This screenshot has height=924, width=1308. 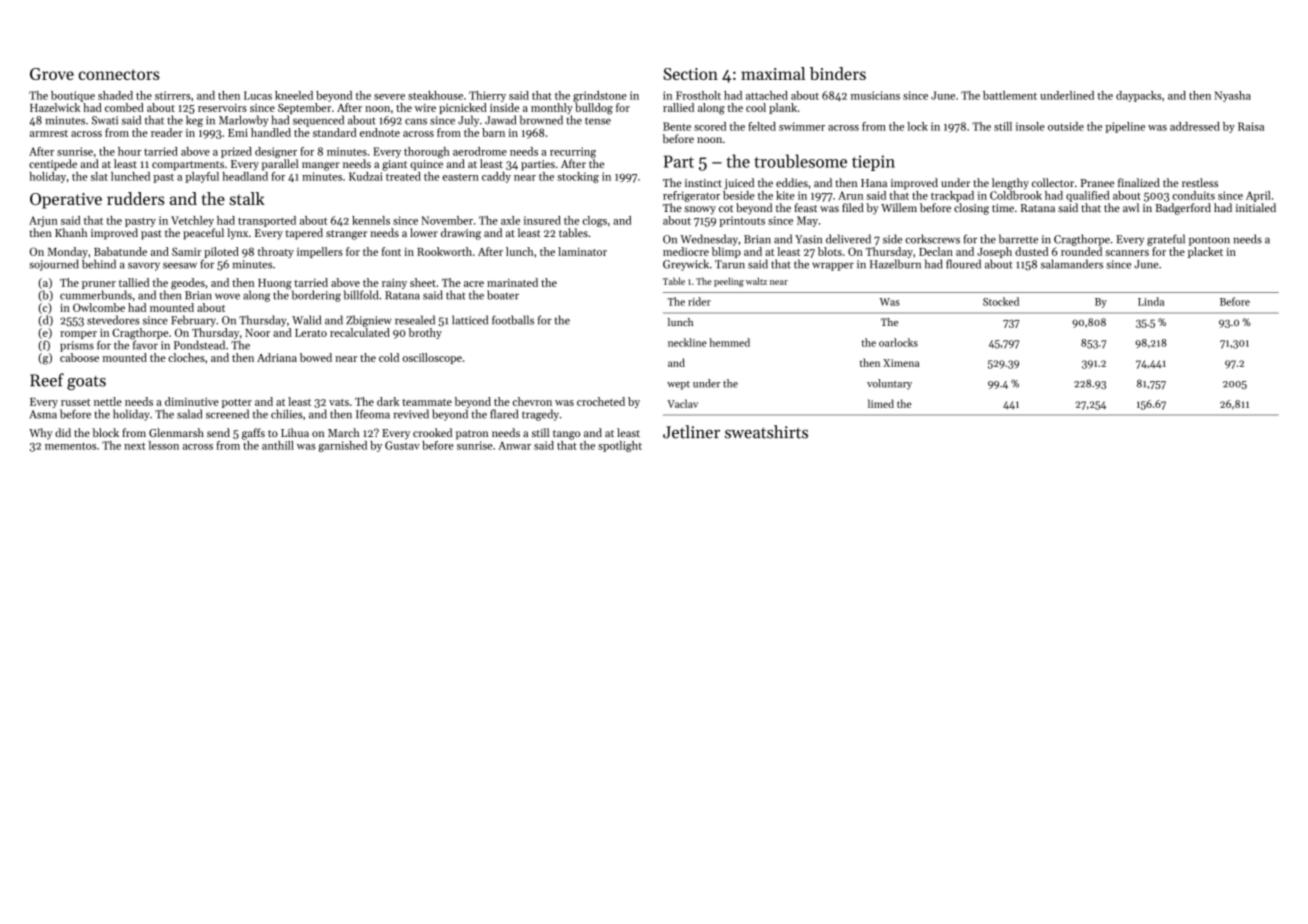 I want to click on throaty, so click(x=276, y=252).
